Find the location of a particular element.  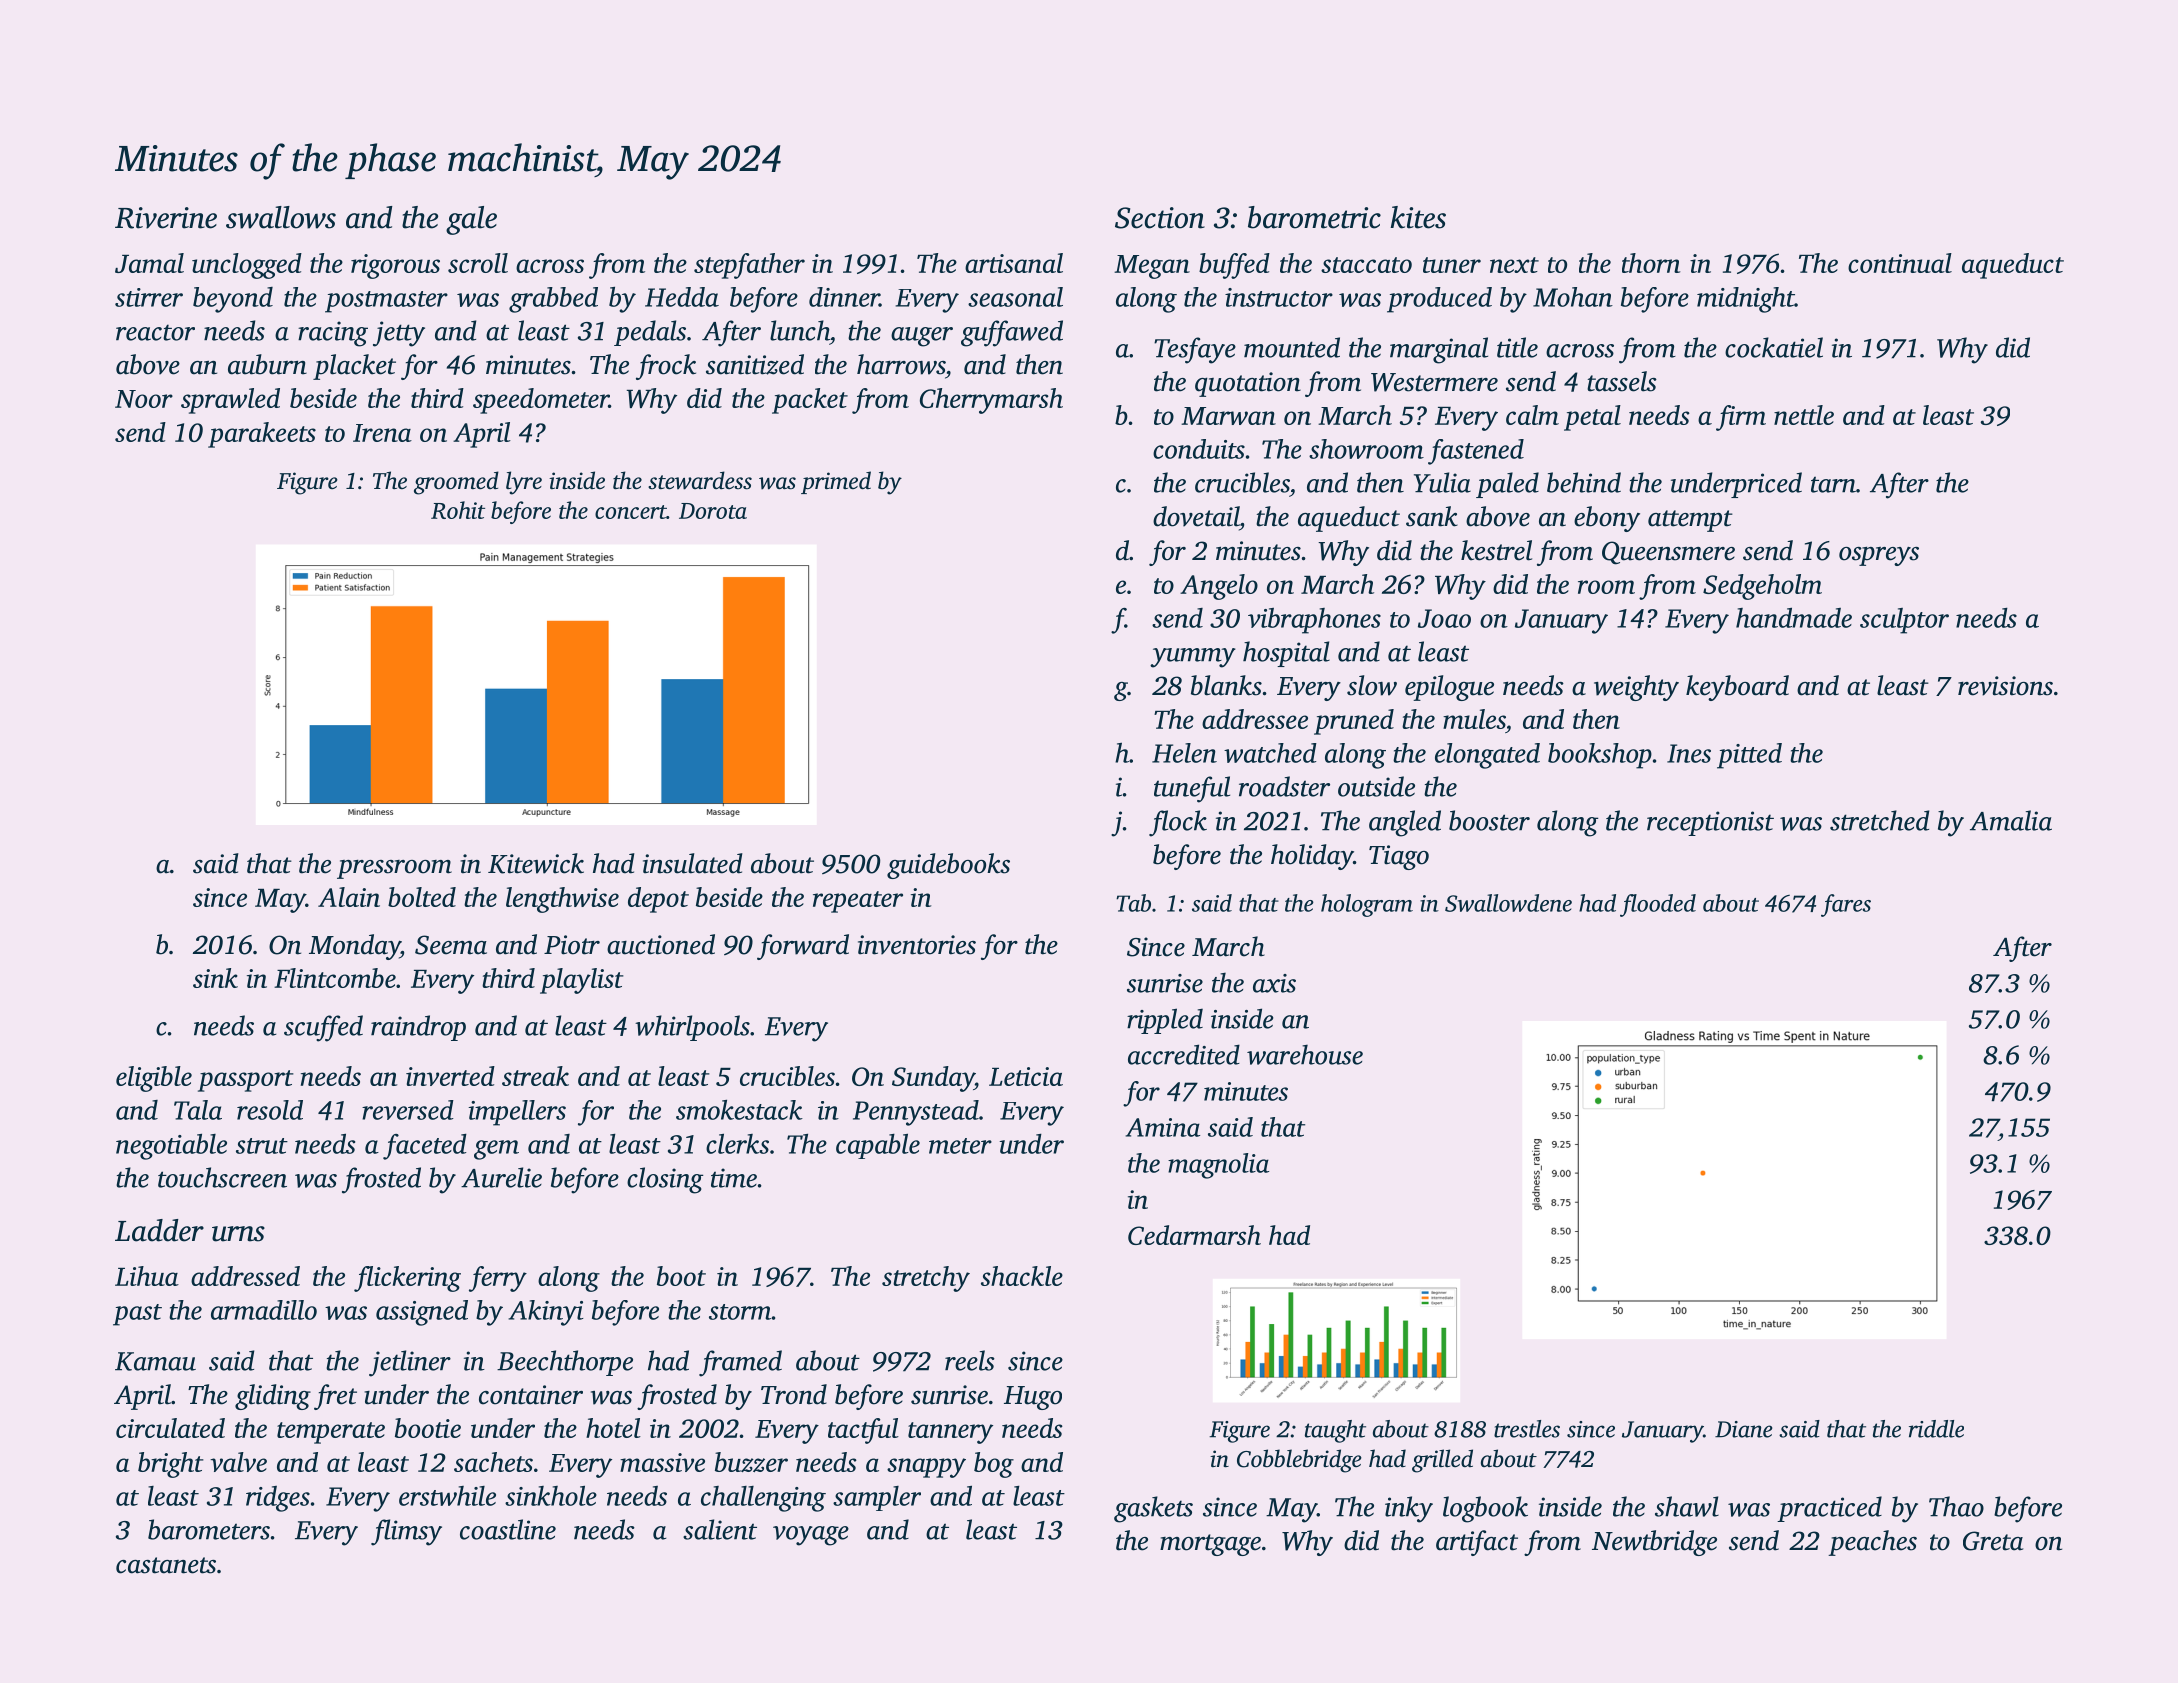

streak is located at coordinates (535, 1076).
